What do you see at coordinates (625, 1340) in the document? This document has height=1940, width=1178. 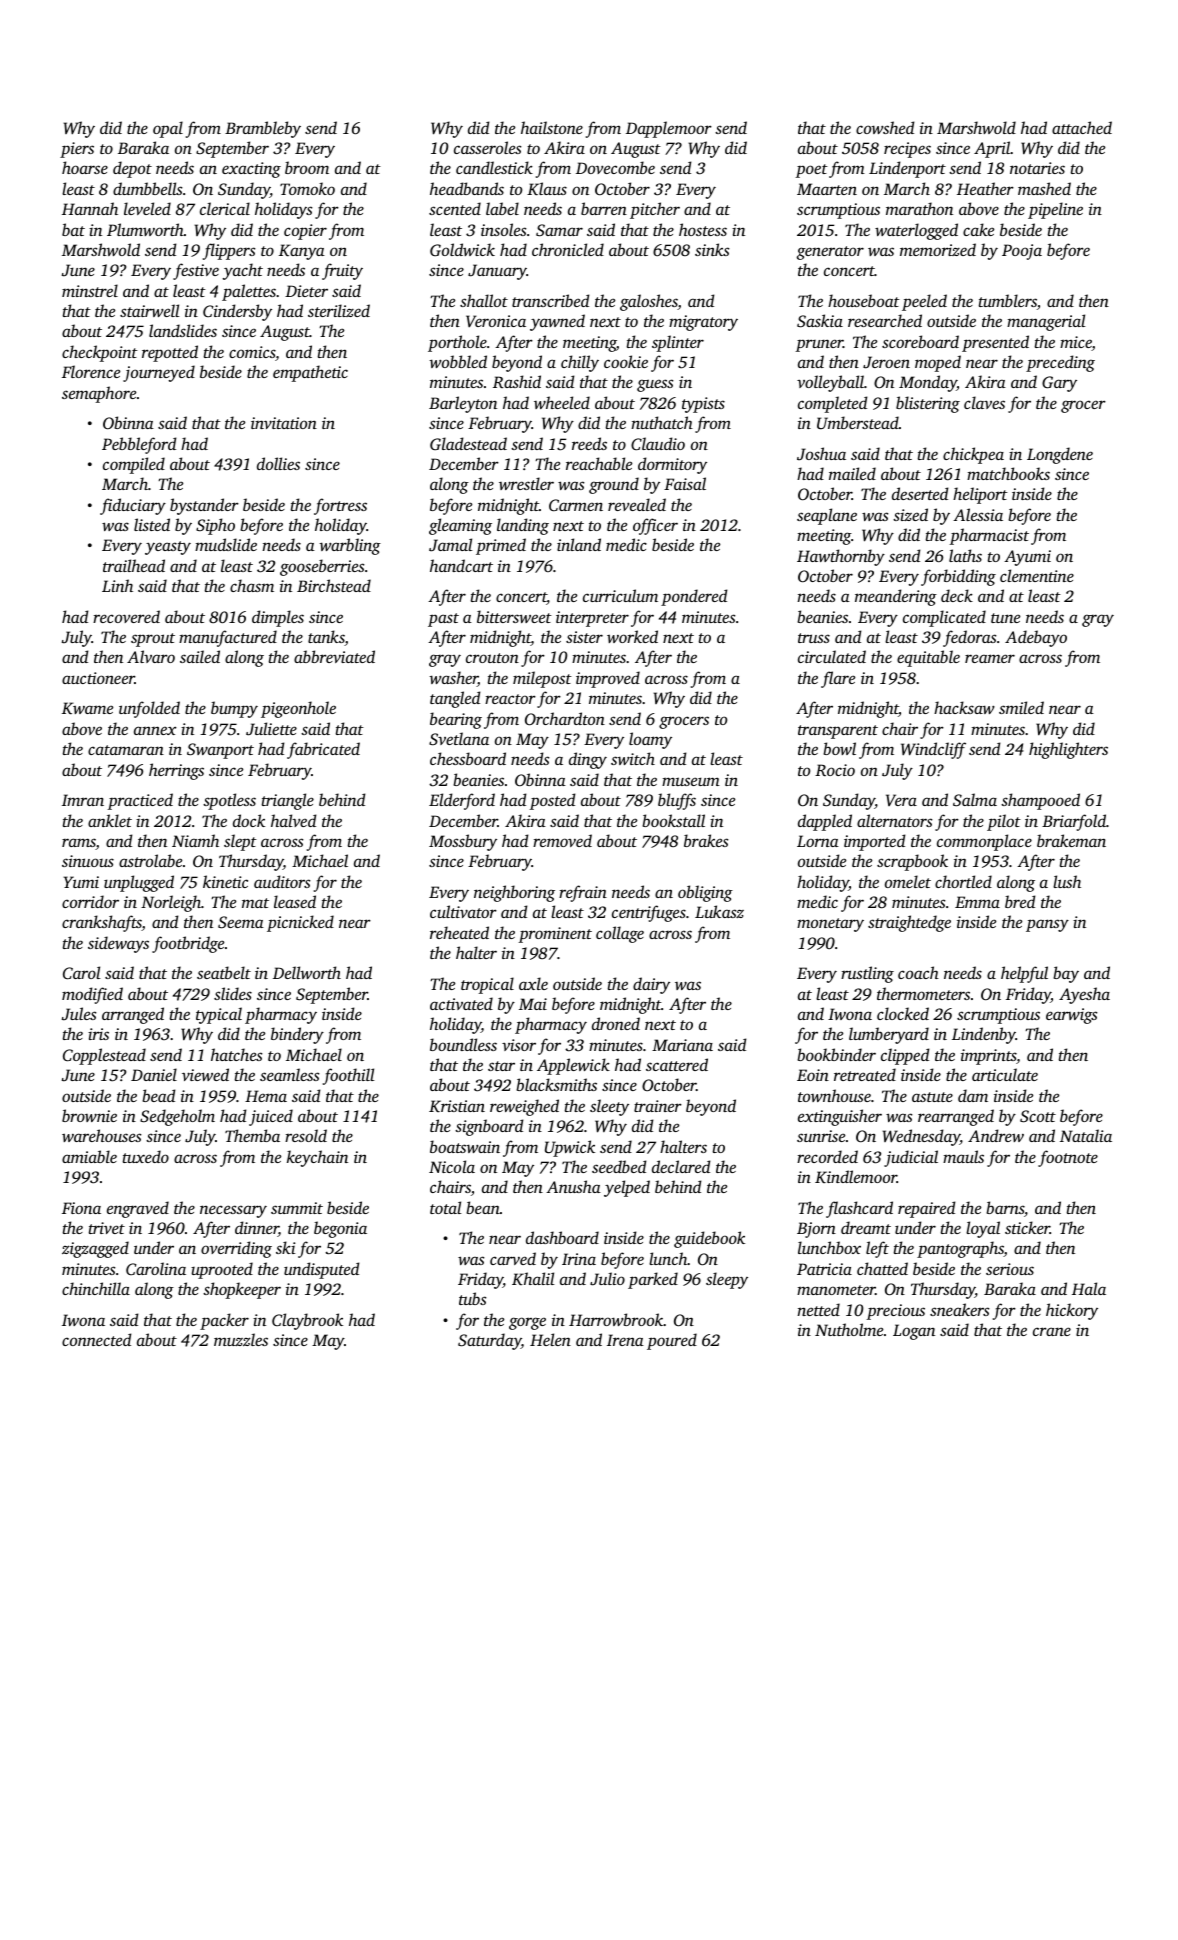 I see `Irena` at bounding box center [625, 1340].
